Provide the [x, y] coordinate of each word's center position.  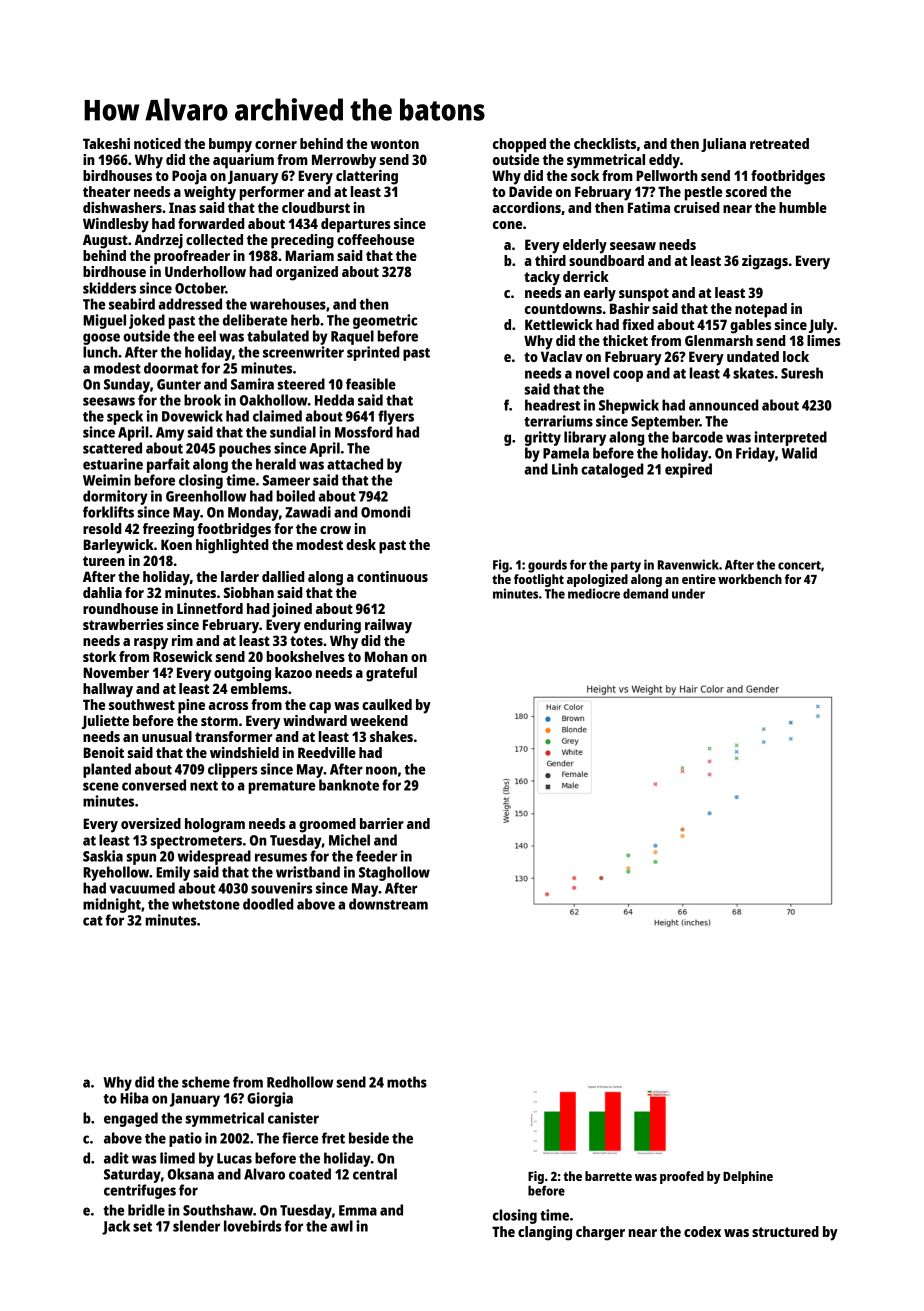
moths [407, 1082]
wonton [394, 144]
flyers [396, 417]
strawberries [123, 624]
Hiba [134, 1098]
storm [219, 721]
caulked [387, 704]
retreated [779, 143]
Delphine [748, 1177]
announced [723, 405]
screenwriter [303, 352]
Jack [116, 1227]
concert [799, 565]
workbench [750, 579]
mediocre [594, 593]
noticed [157, 143]
